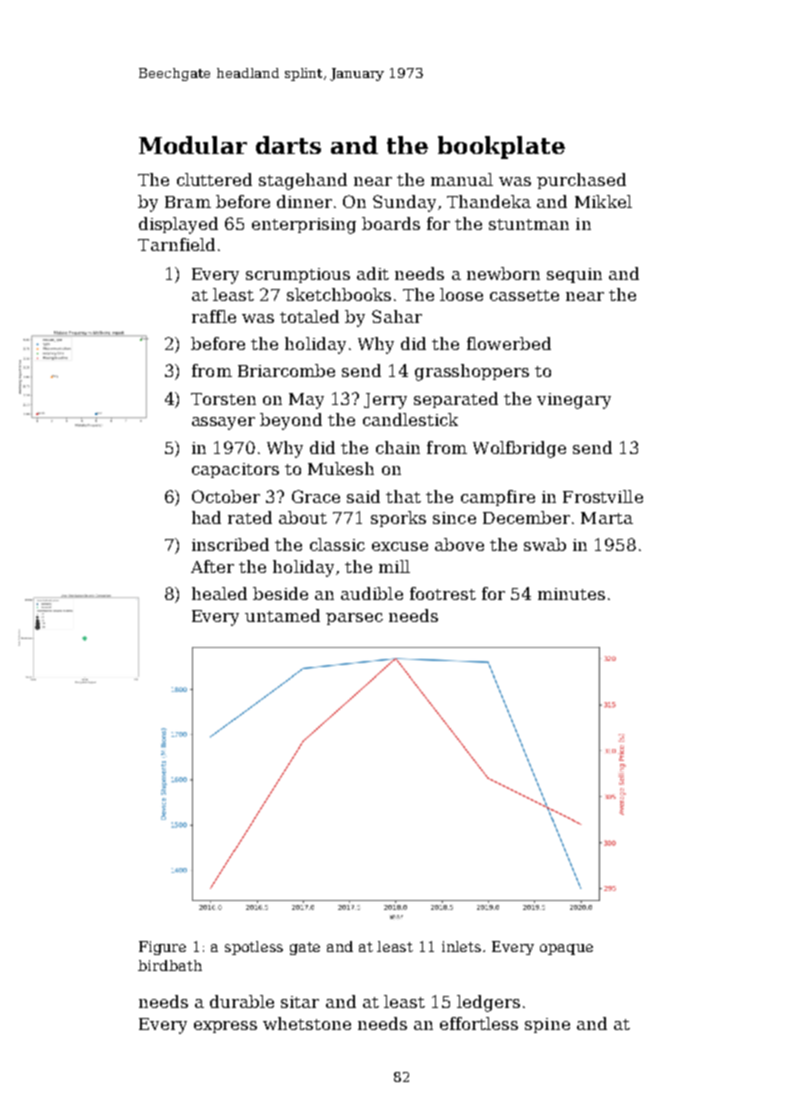 This screenshot has height=1115, width=786. What do you see at coordinates (574, 275) in the screenshot?
I see `sequin` at bounding box center [574, 275].
